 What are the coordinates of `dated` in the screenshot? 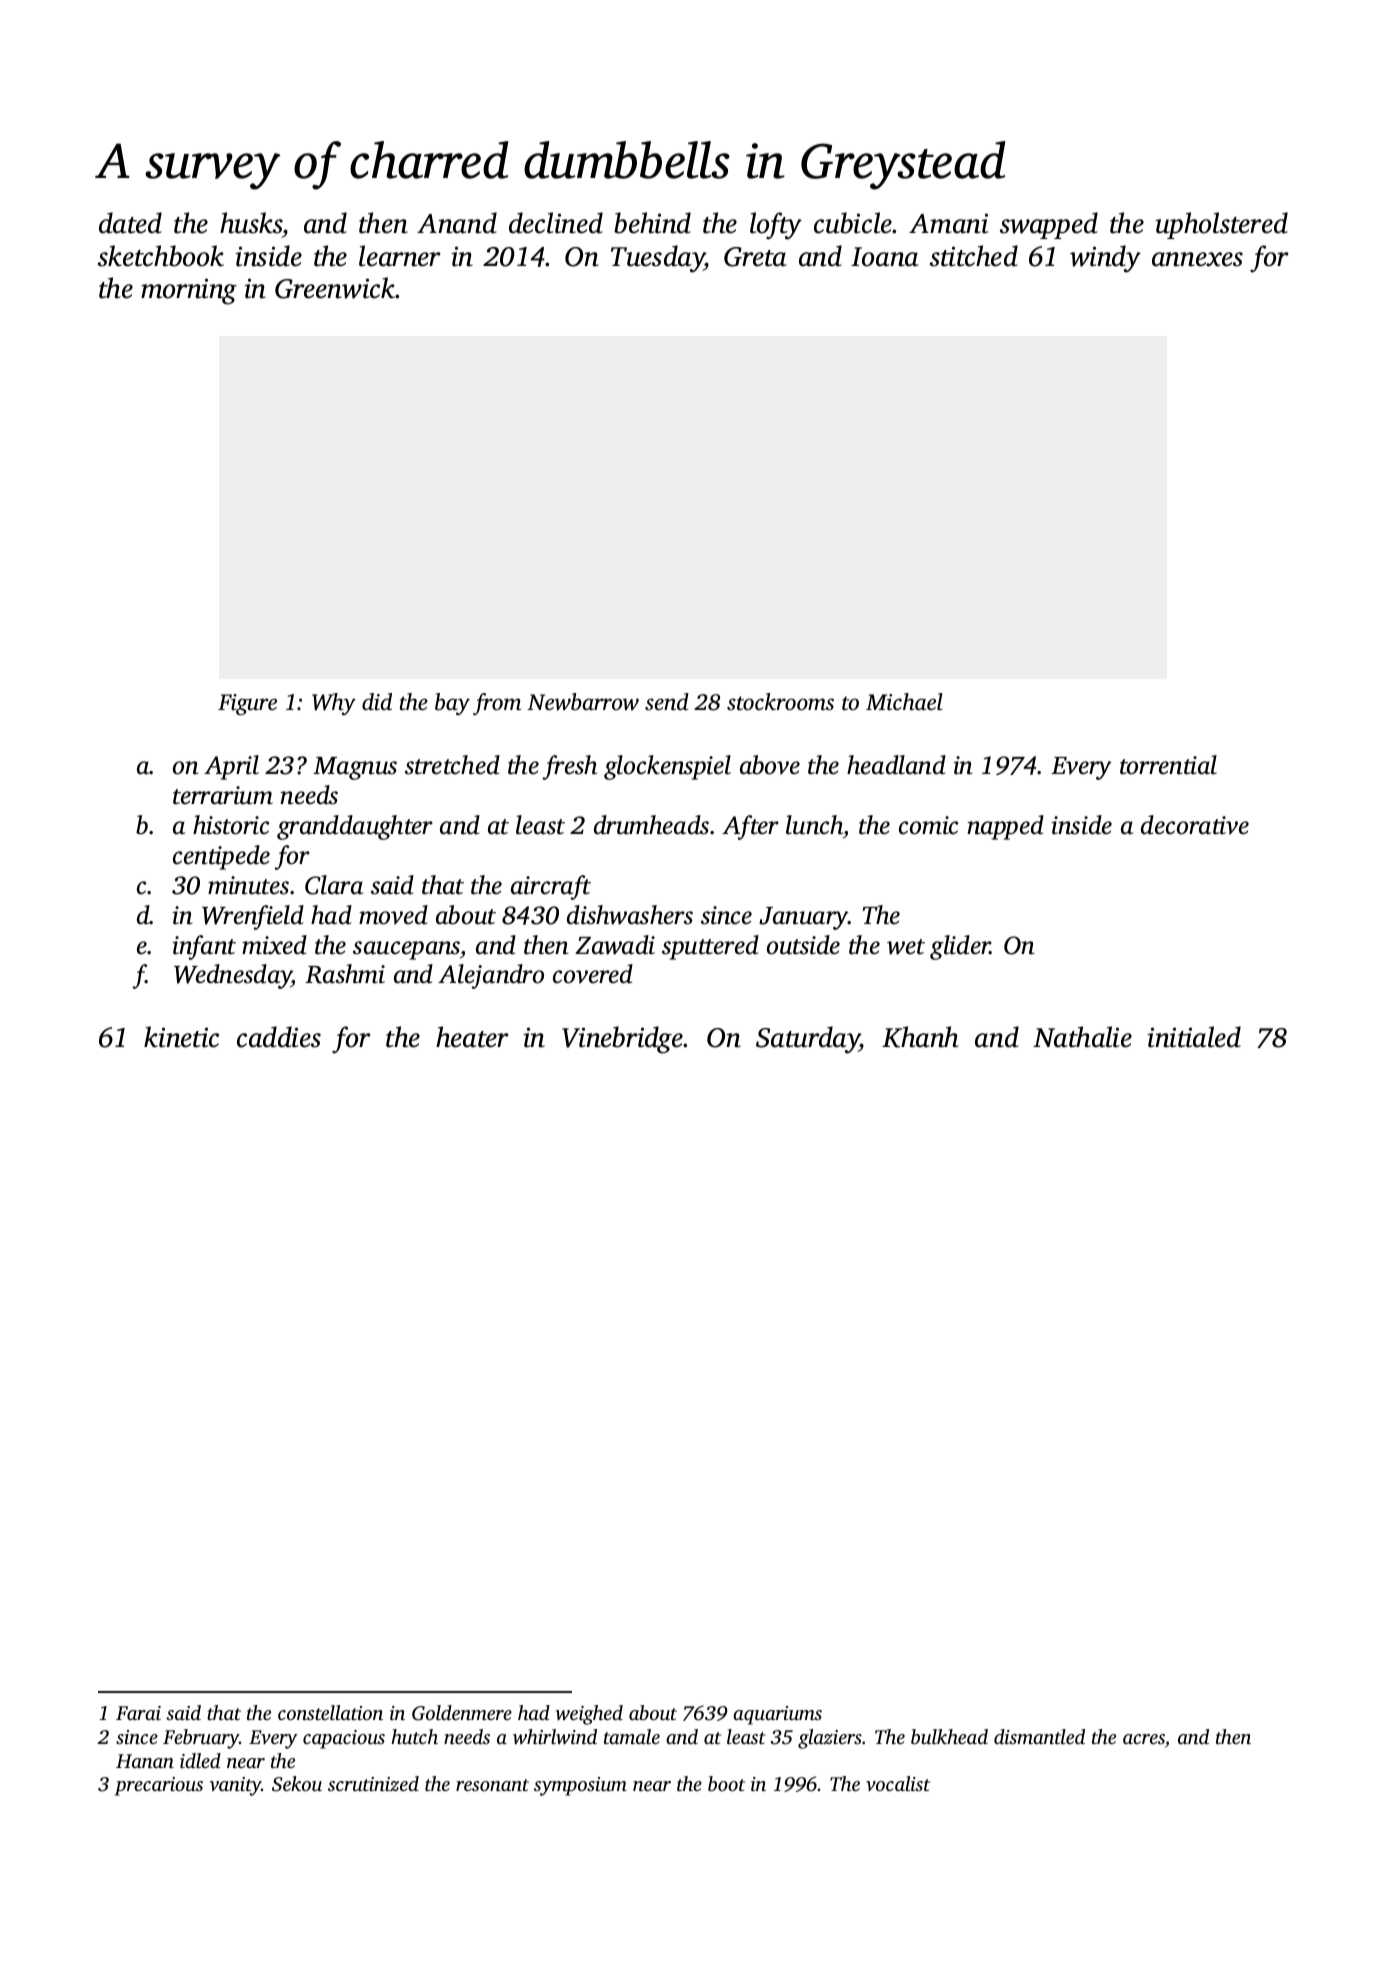 It's located at (130, 223).
